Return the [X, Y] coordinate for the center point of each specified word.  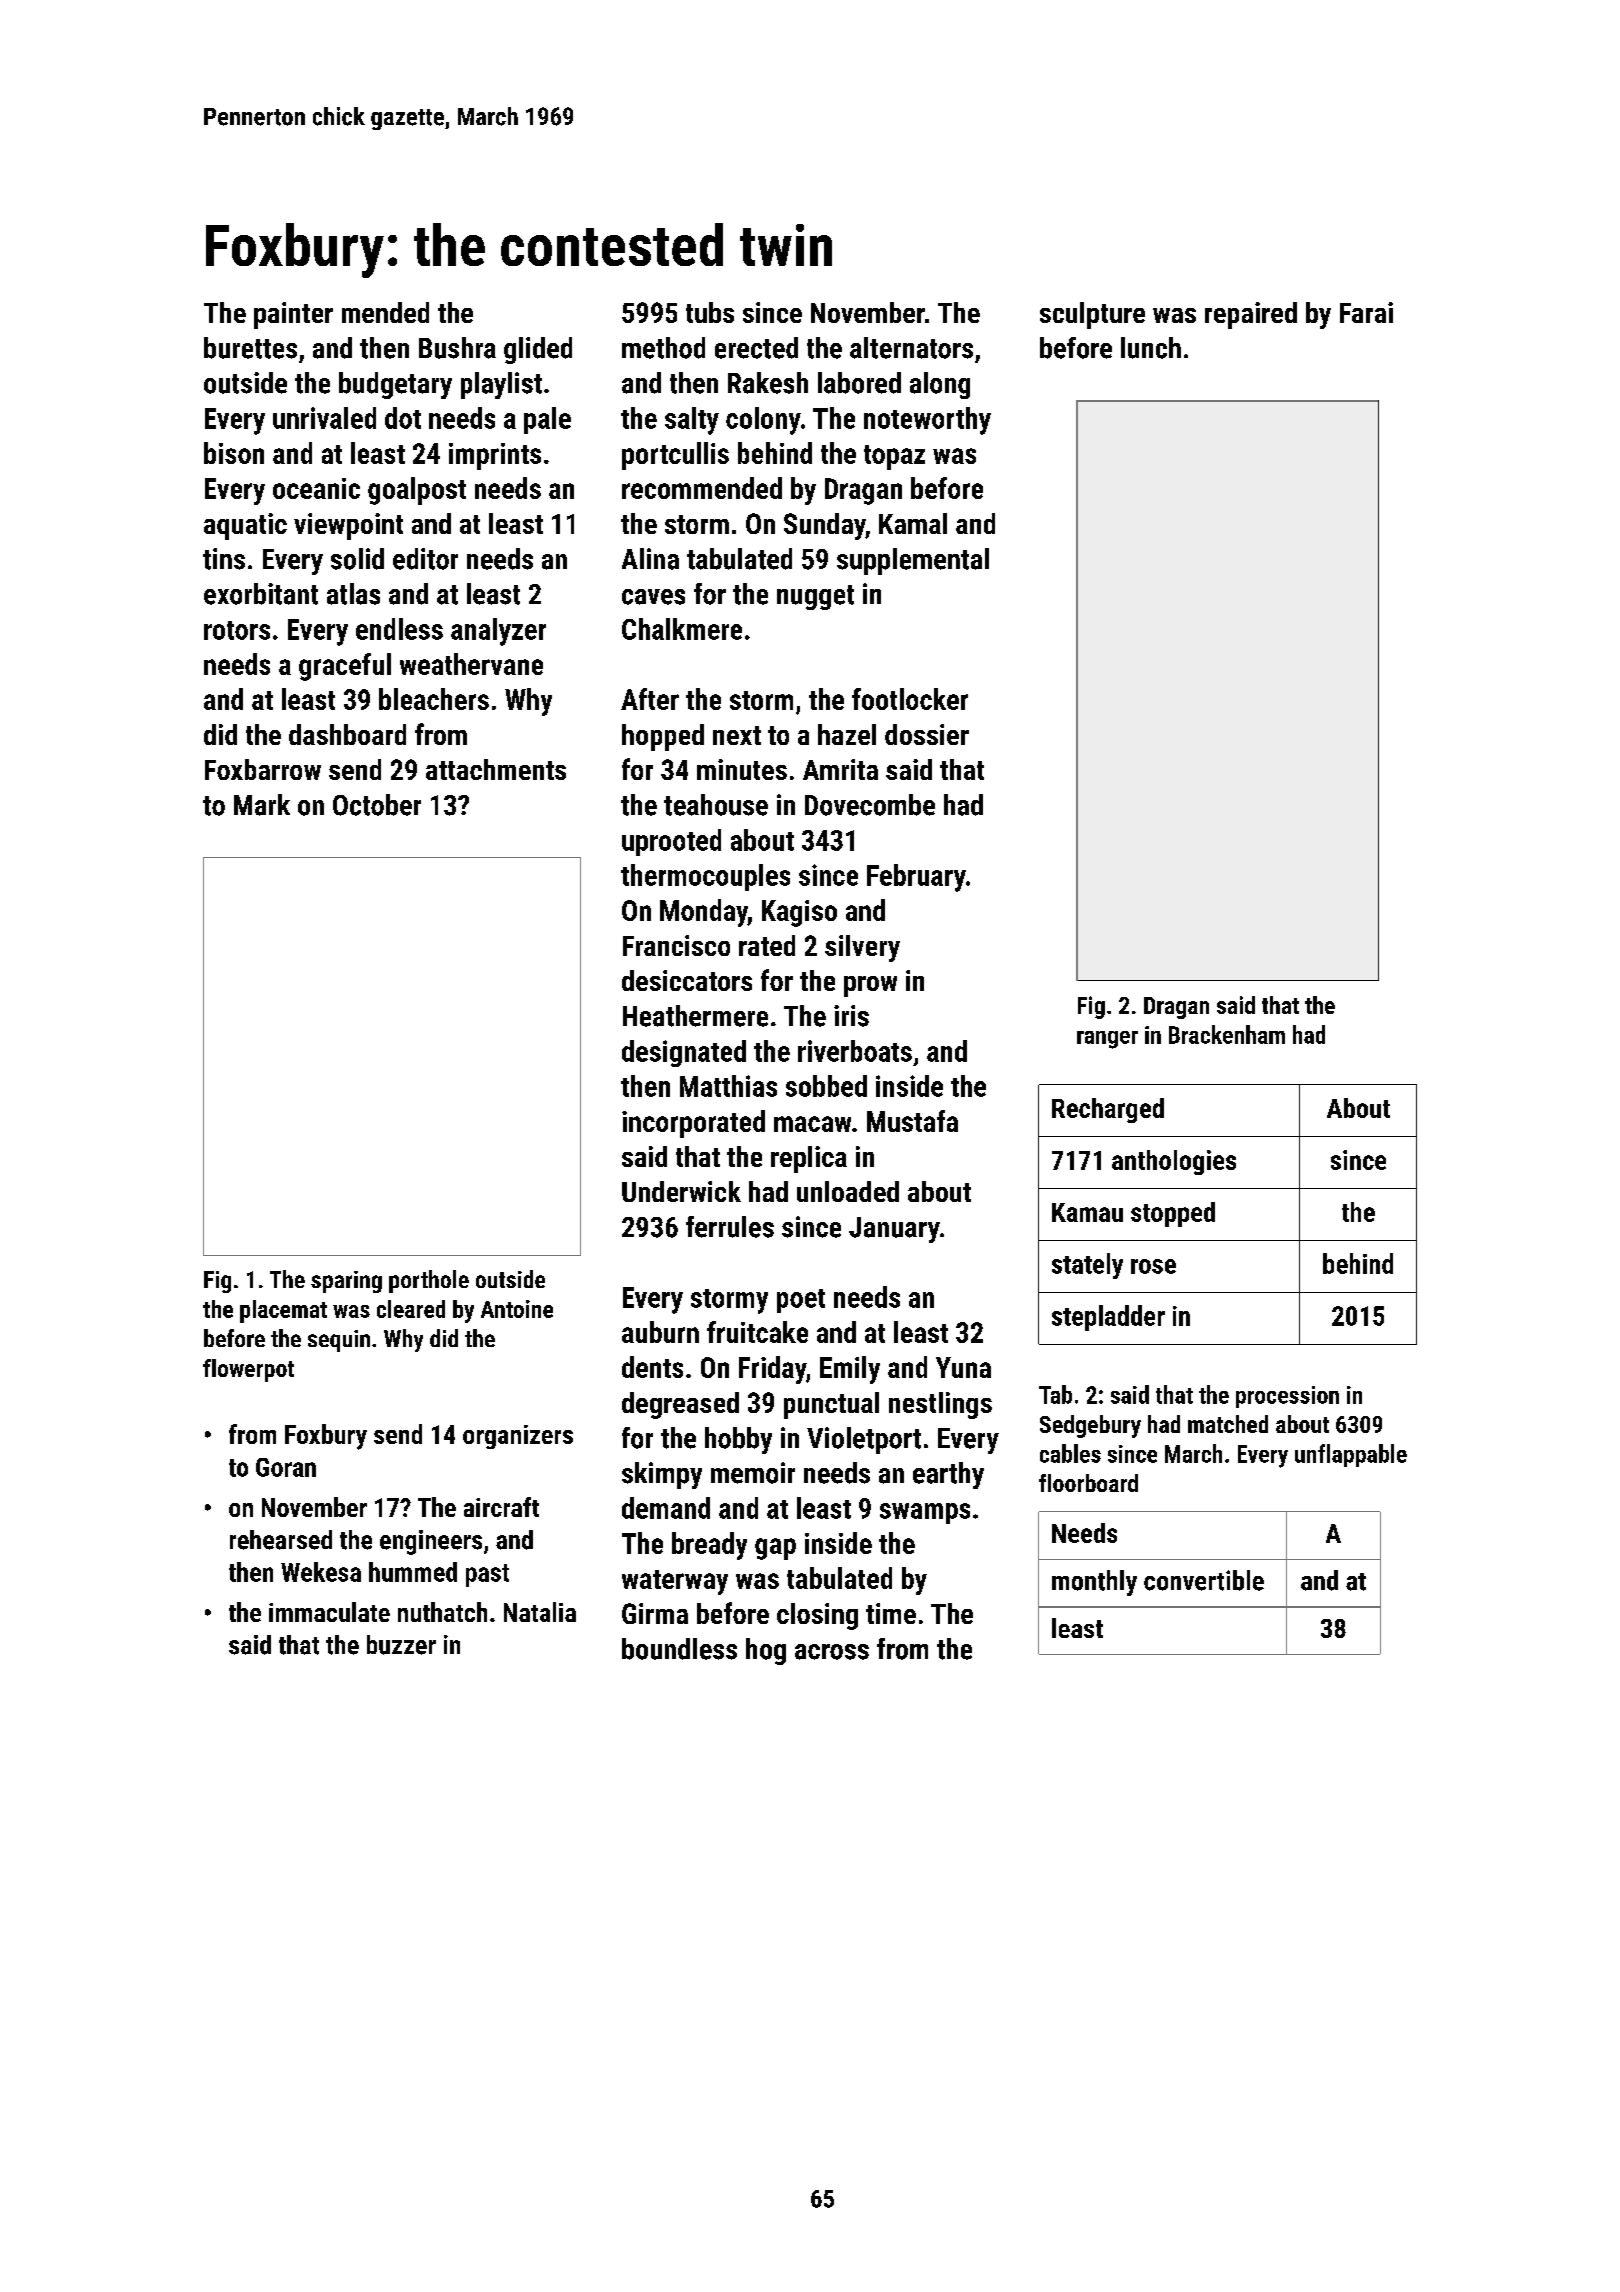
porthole [429, 1281]
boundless [679, 1649]
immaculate [329, 1612]
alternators [911, 348]
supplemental [913, 561]
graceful [345, 667]
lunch [1151, 348]
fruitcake [757, 1332]
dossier [927, 734]
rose [1153, 1266]
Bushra [457, 348]
